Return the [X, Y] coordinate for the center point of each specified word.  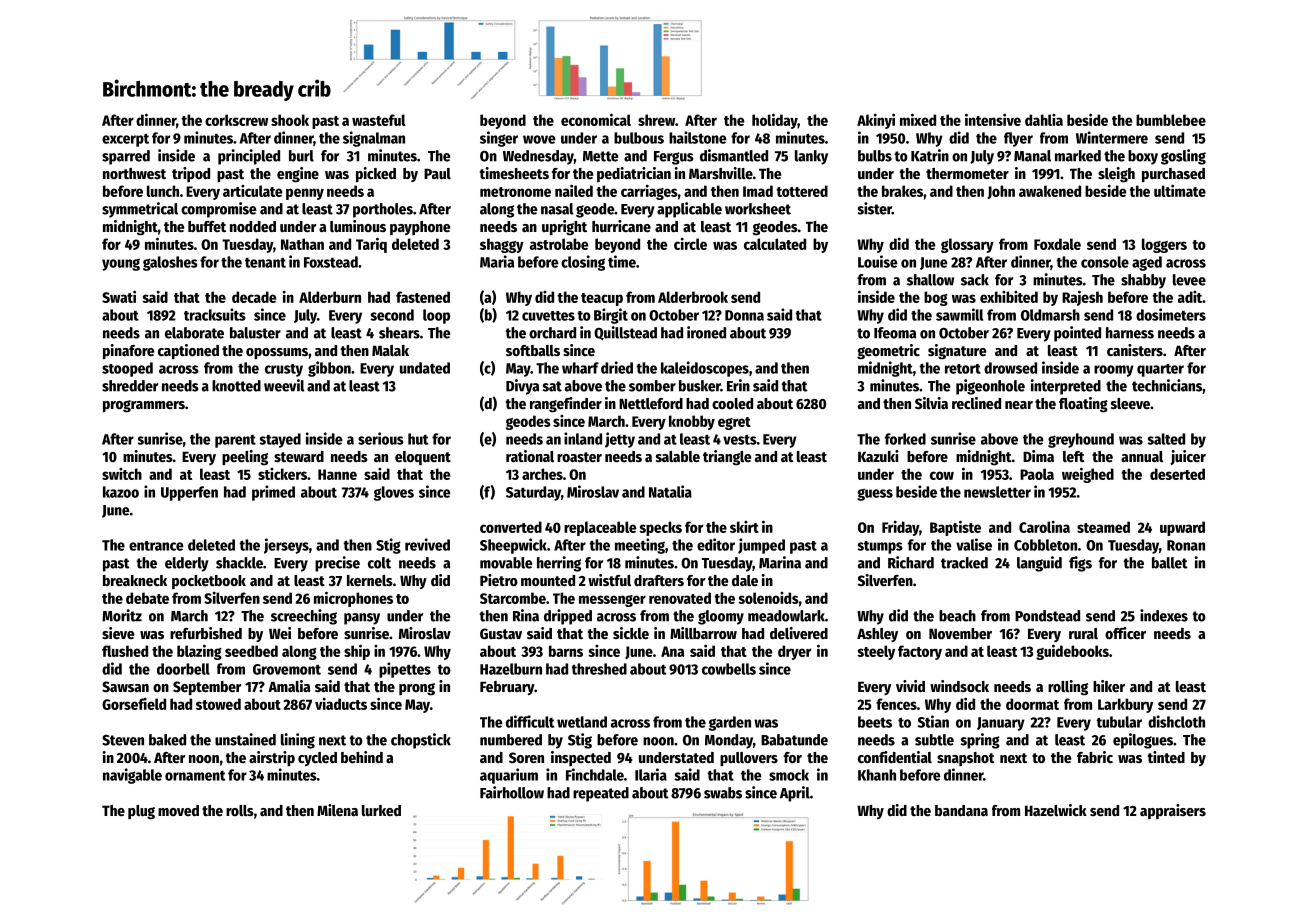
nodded [253, 226]
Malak [390, 350]
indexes [1164, 615]
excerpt [125, 140]
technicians [1167, 385]
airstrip [272, 758]
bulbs [875, 156]
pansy [362, 619]
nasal [557, 209]
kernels [370, 580]
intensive [993, 119]
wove [539, 139]
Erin [738, 385]
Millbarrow [703, 633]
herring [559, 564]
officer [1125, 633]
